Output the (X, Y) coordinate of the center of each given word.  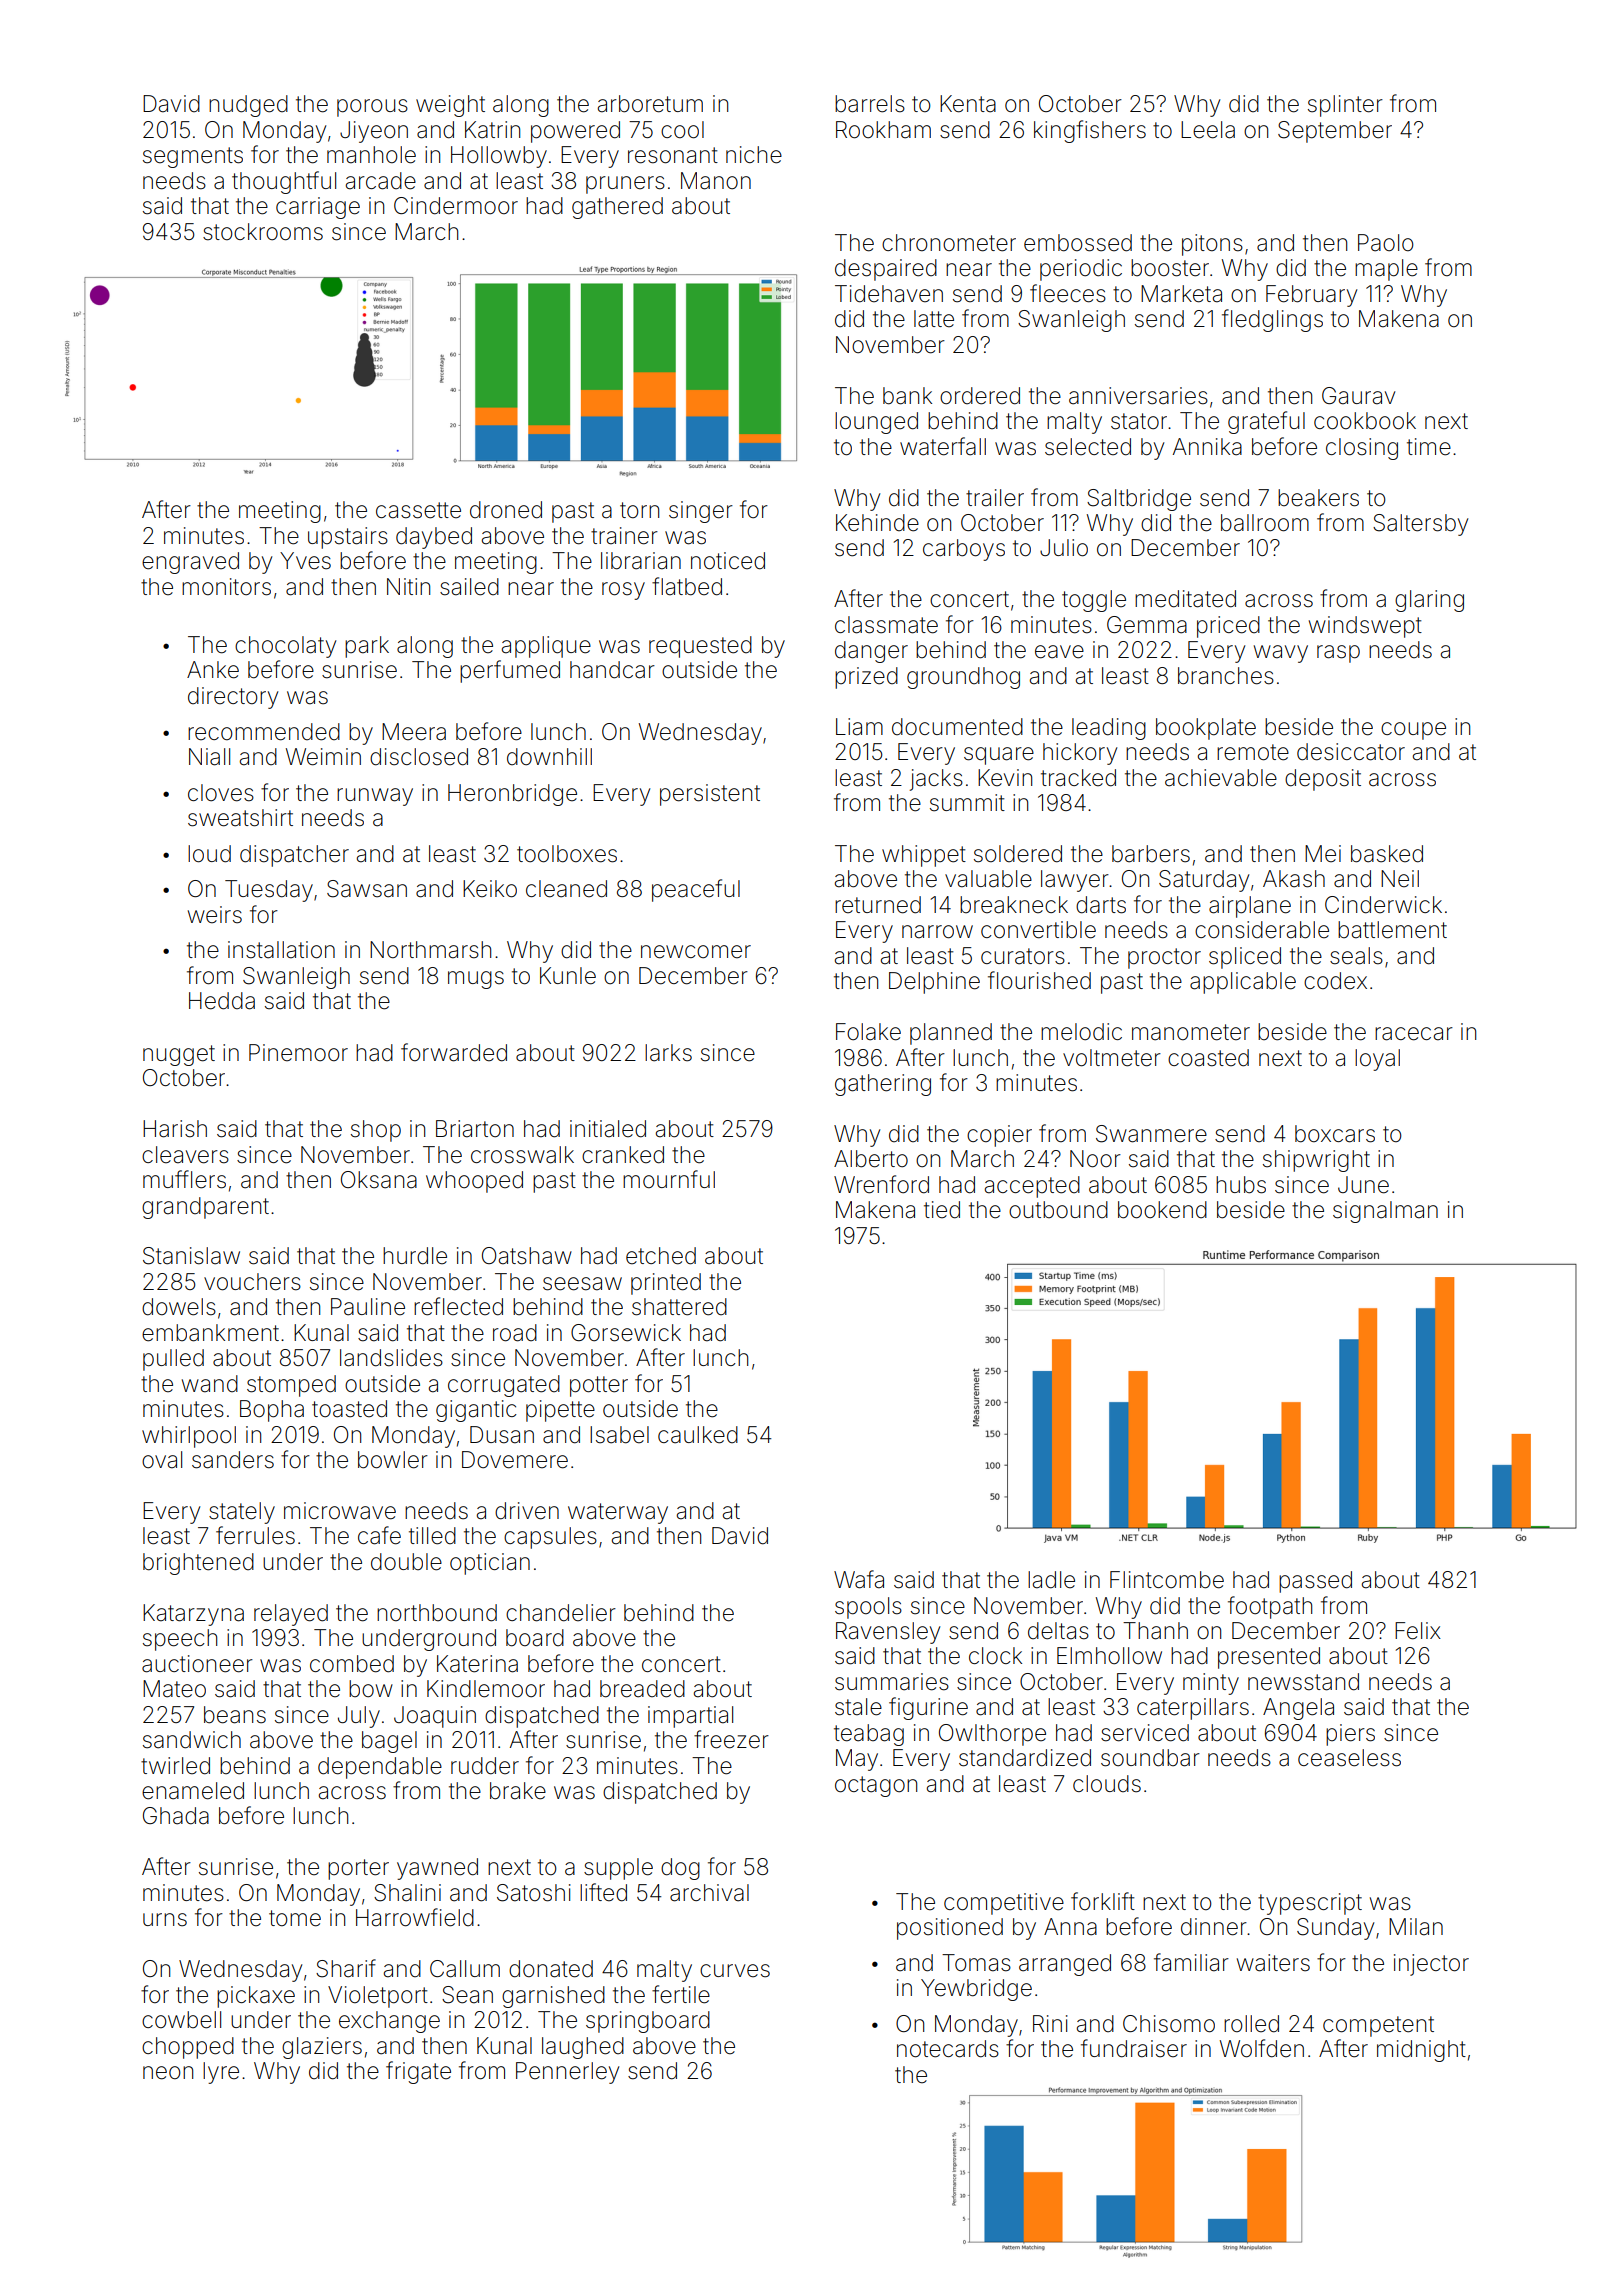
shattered (679, 1307)
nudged (248, 106)
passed (1315, 1582)
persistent (710, 795)
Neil (1400, 879)
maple (1386, 270)
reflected (458, 1306)
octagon (876, 1786)
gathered (617, 208)
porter (358, 1869)
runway (375, 797)
